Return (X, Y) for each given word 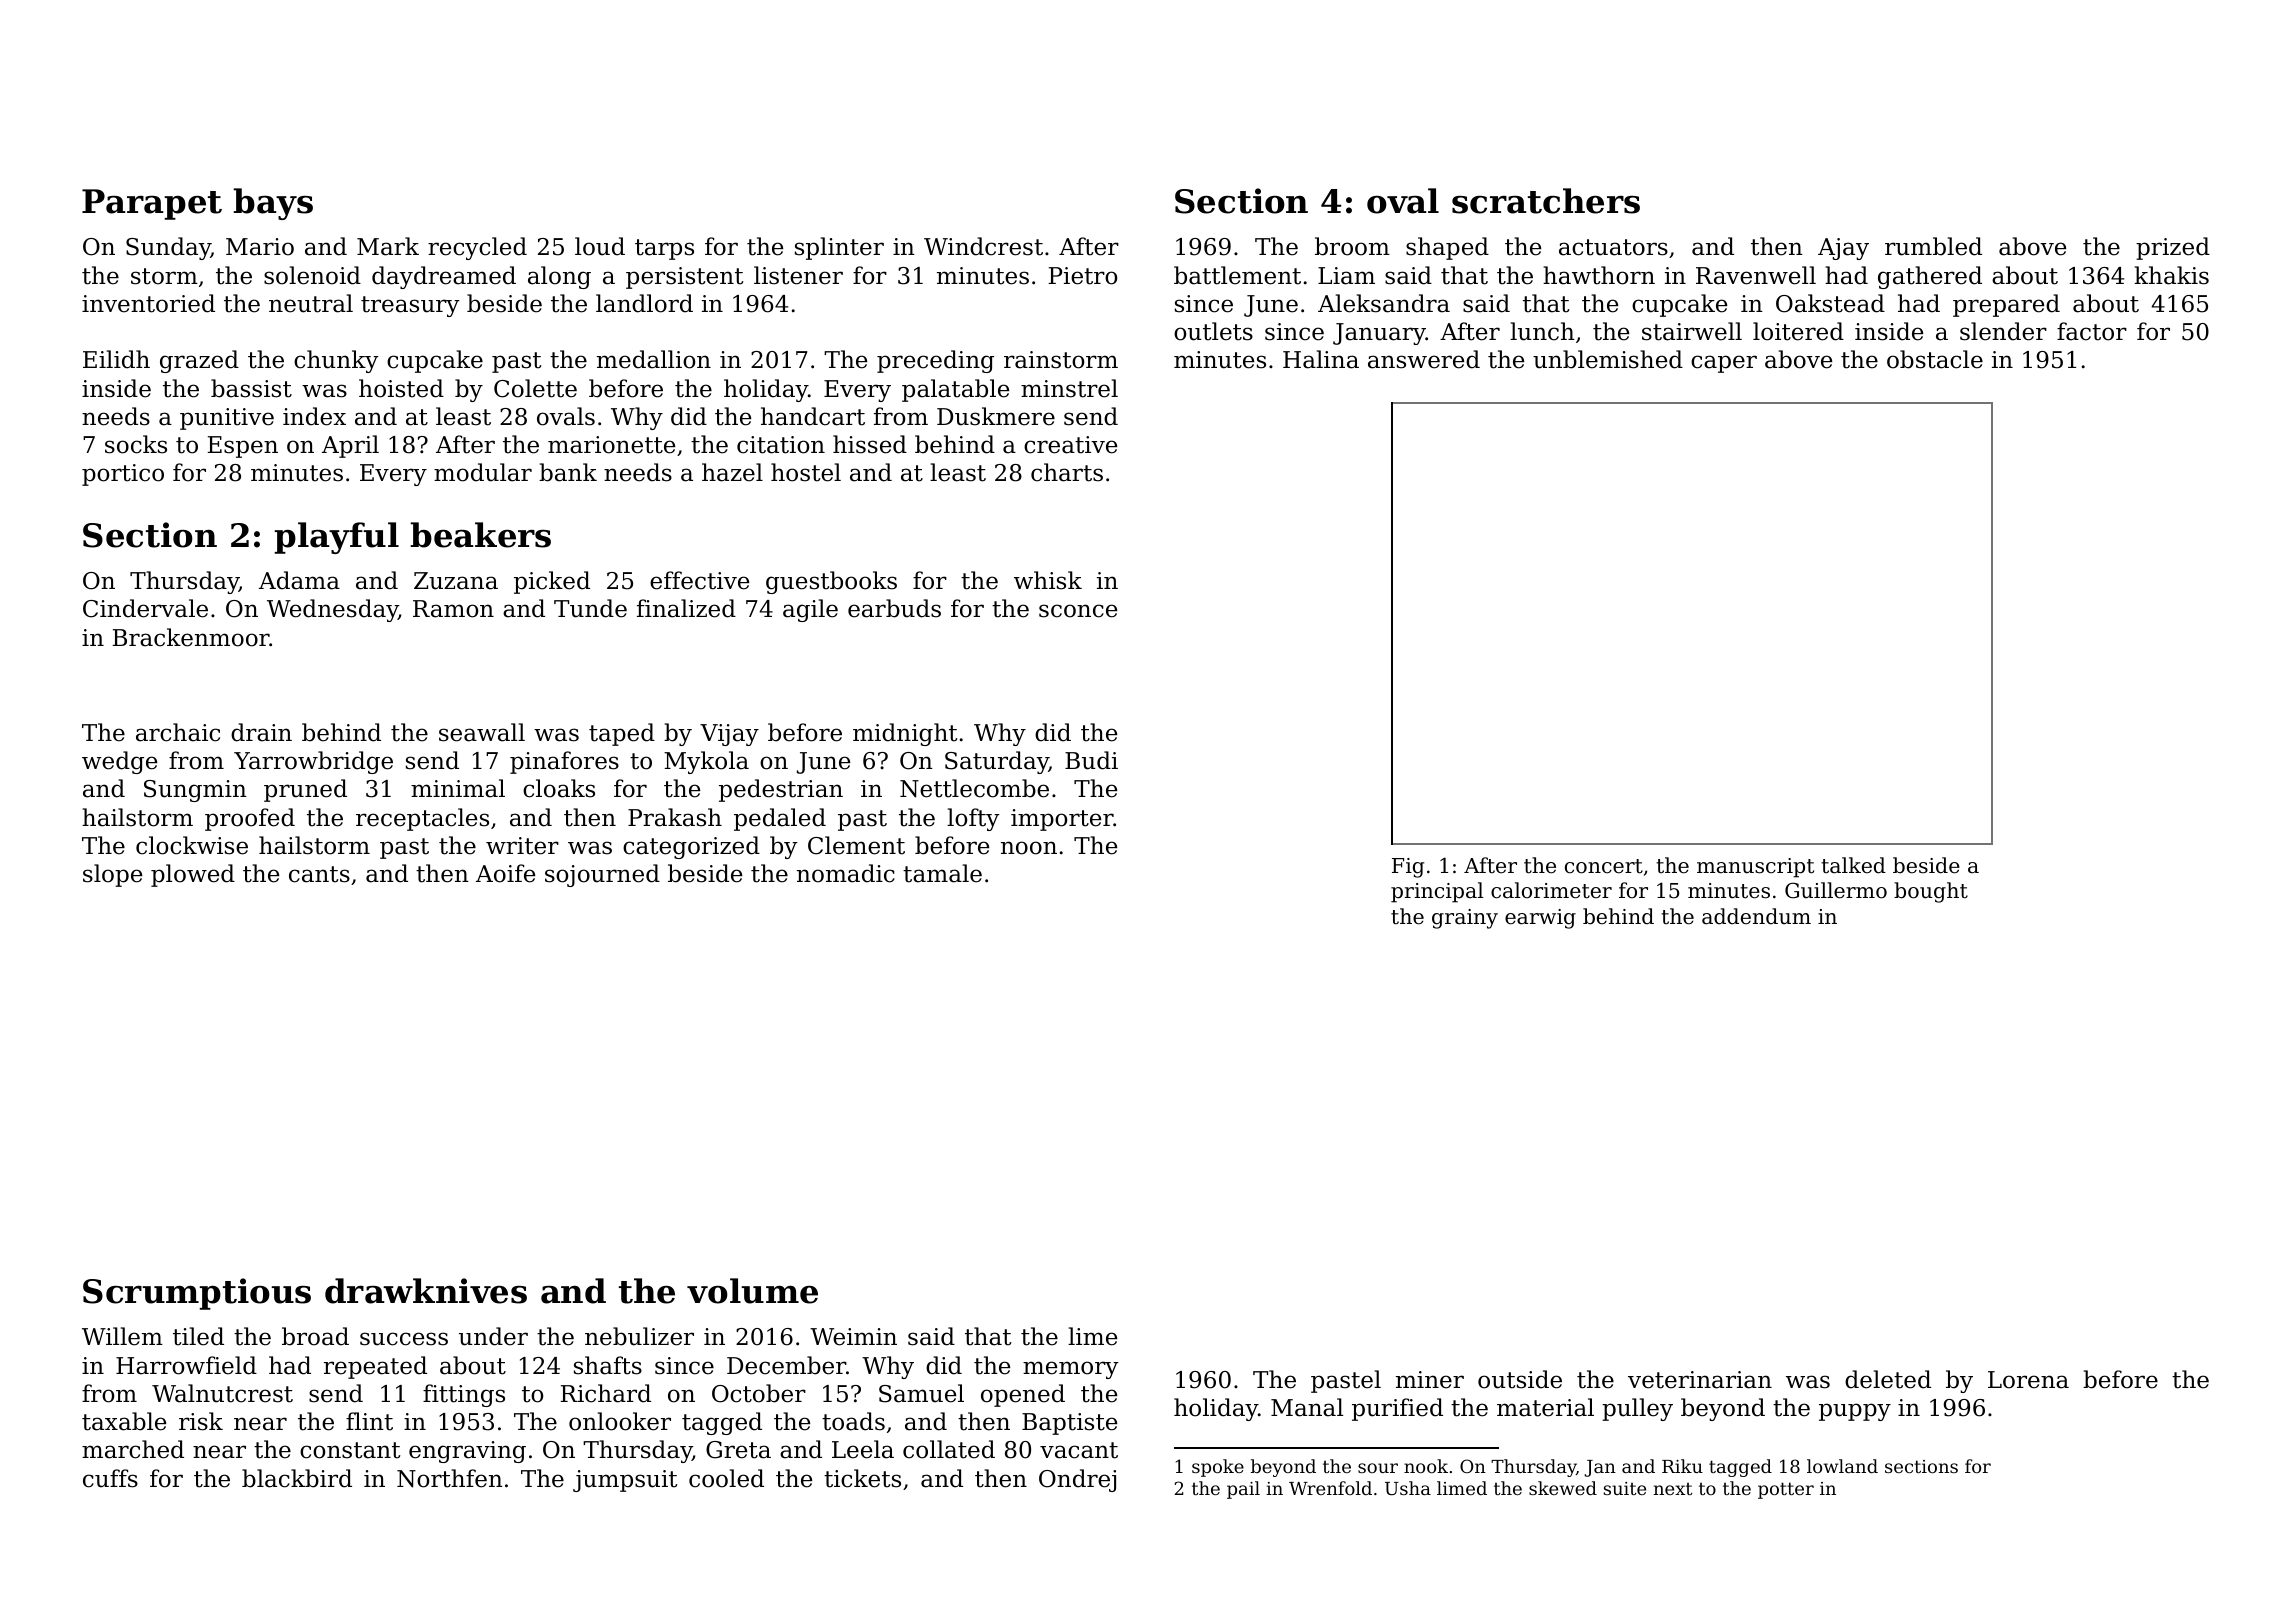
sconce (1078, 611)
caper (1724, 364)
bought (1931, 892)
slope (112, 875)
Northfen (450, 1478)
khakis (2172, 275)
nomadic (846, 873)
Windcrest (983, 246)
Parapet (152, 204)
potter (1786, 1490)
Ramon (453, 609)
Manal (1307, 1407)
